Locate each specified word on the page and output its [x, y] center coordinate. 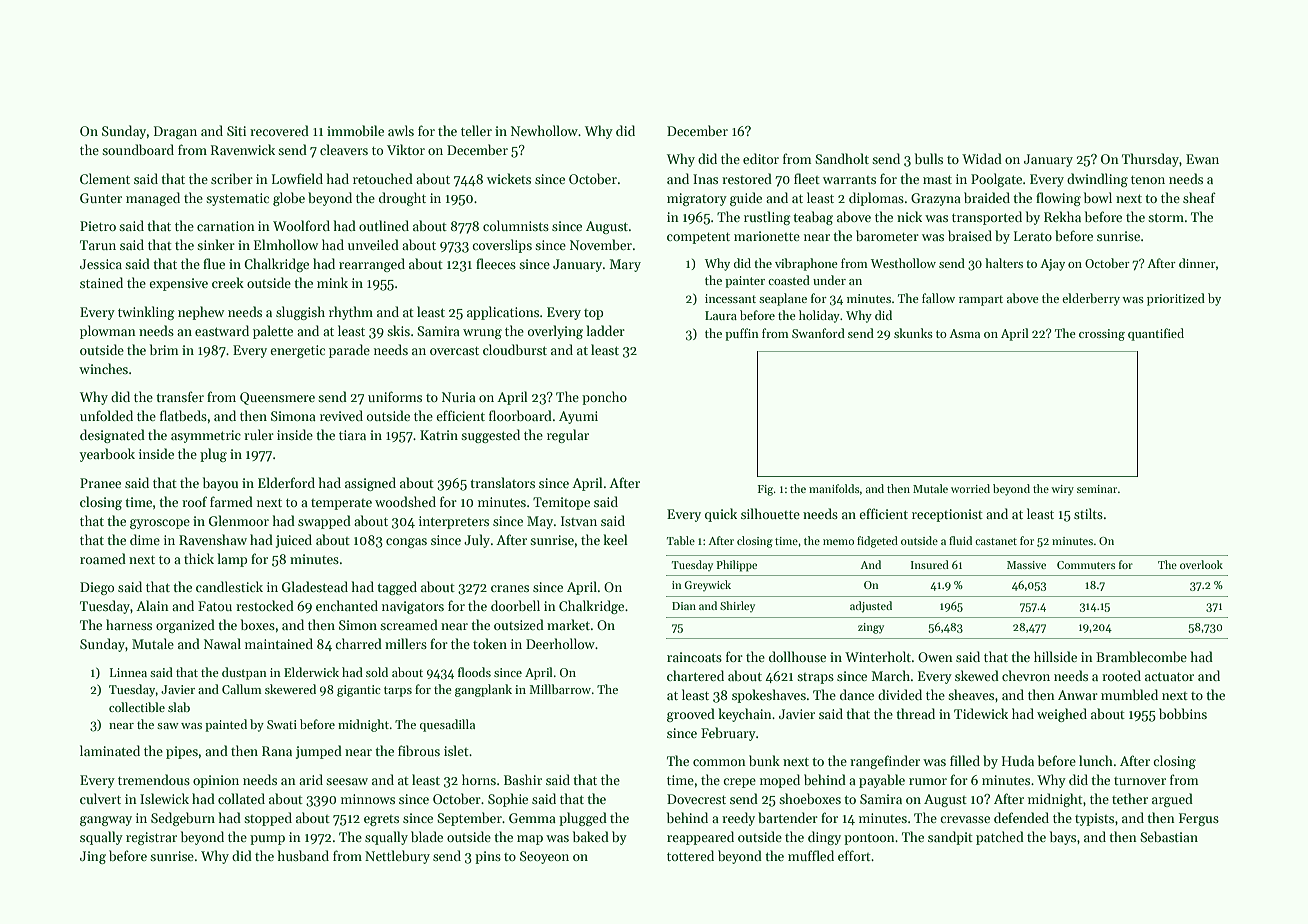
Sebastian [1169, 836]
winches [103, 368]
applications [503, 313]
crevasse [965, 819]
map [530, 840]
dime [145, 539]
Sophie [508, 800]
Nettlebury [397, 857]
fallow [938, 298]
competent [698, 238]
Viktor [406, 149]
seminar [1097, 489]
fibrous [419, 750]
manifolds [834, 488]
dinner [1197, 263]
